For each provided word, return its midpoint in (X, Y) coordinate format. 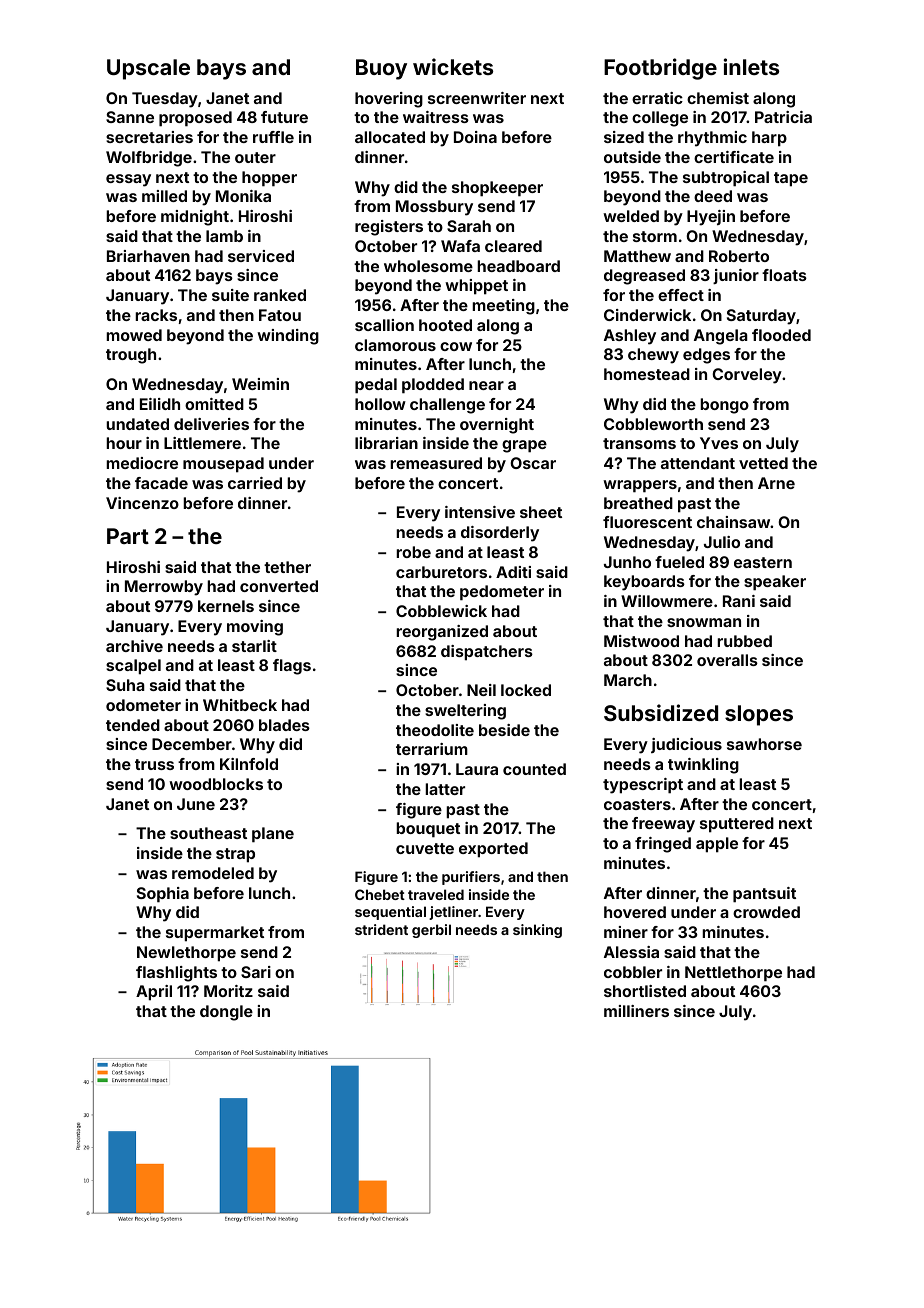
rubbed (744, 641)
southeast (208, 833)
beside (504, 730)
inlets (751, 66)
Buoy (381, 69)
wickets (453, 66)
